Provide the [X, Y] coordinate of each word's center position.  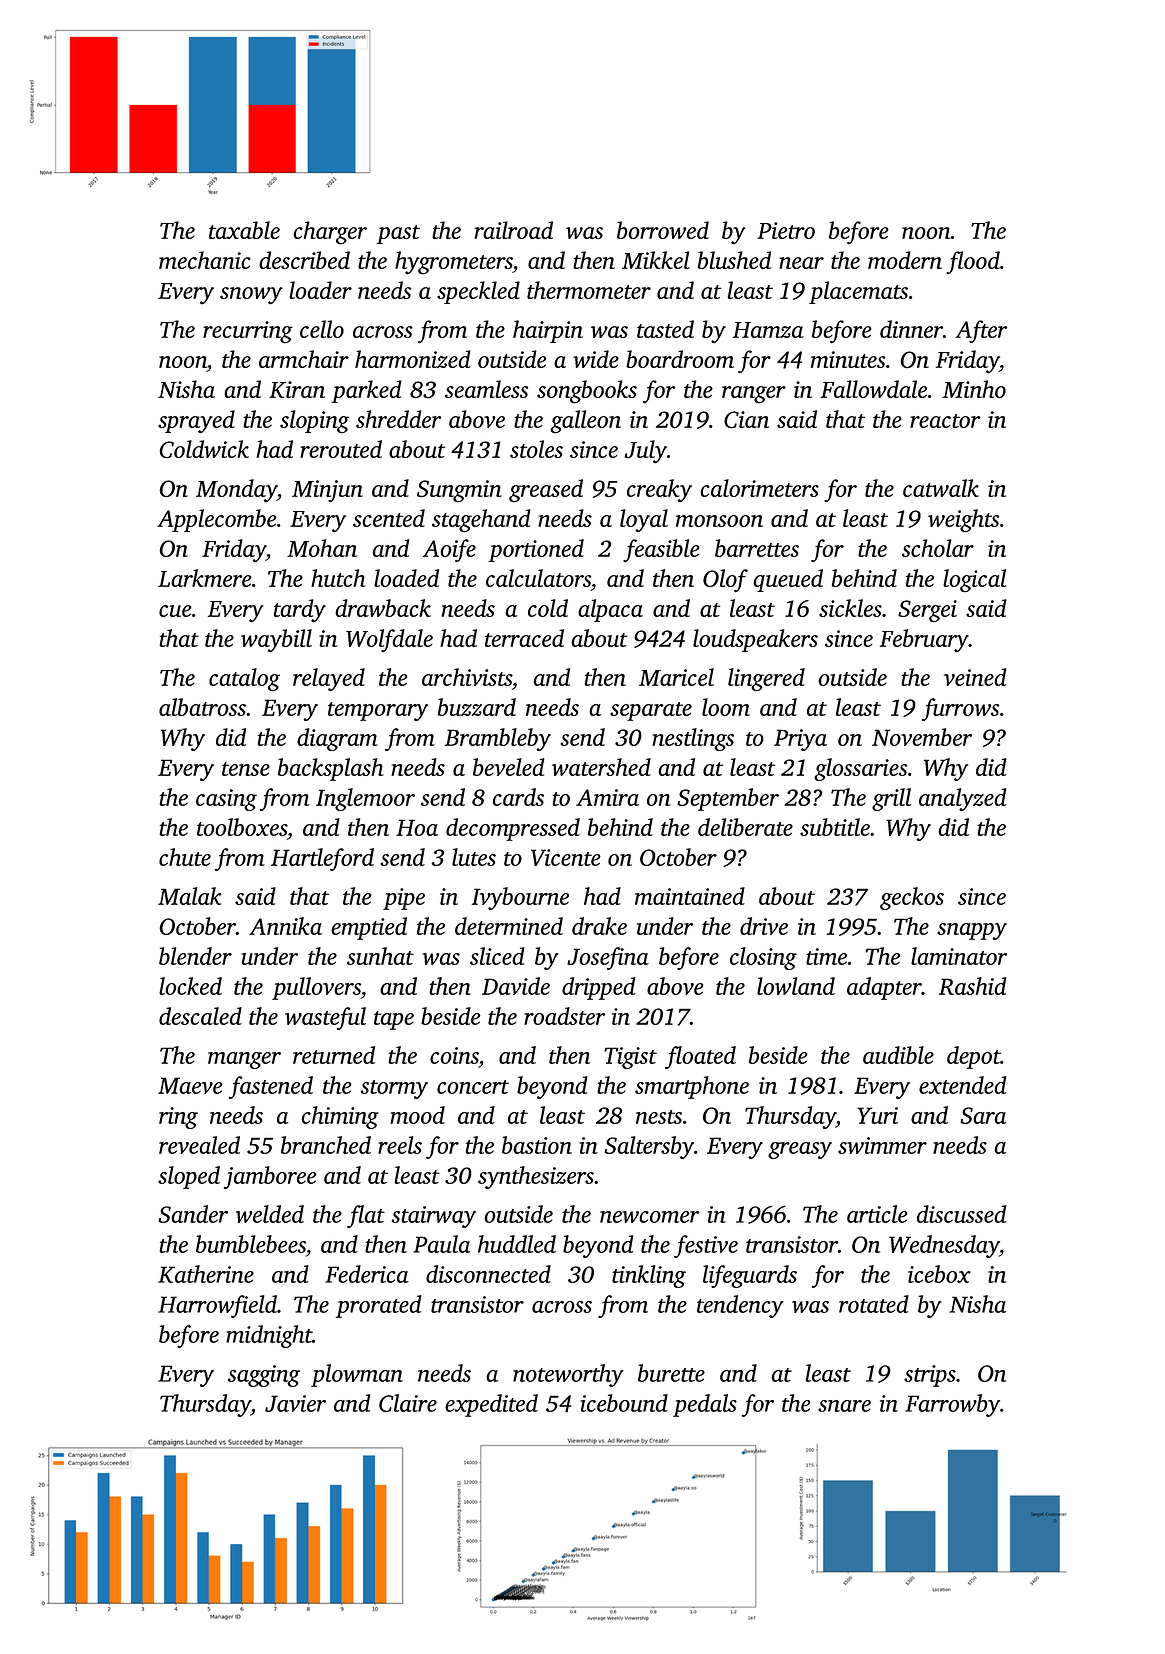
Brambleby [498, 739]
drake [599, 926]
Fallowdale [874, 389]
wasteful [325, 1018]
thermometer [589, 290]
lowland [796, 986]
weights [963, 520]
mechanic [205, 260]
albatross [202, 707]
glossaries [860, 769]
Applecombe [217, 520]
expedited [491, 1405]
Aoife [449, 550]
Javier [295, 1403]
